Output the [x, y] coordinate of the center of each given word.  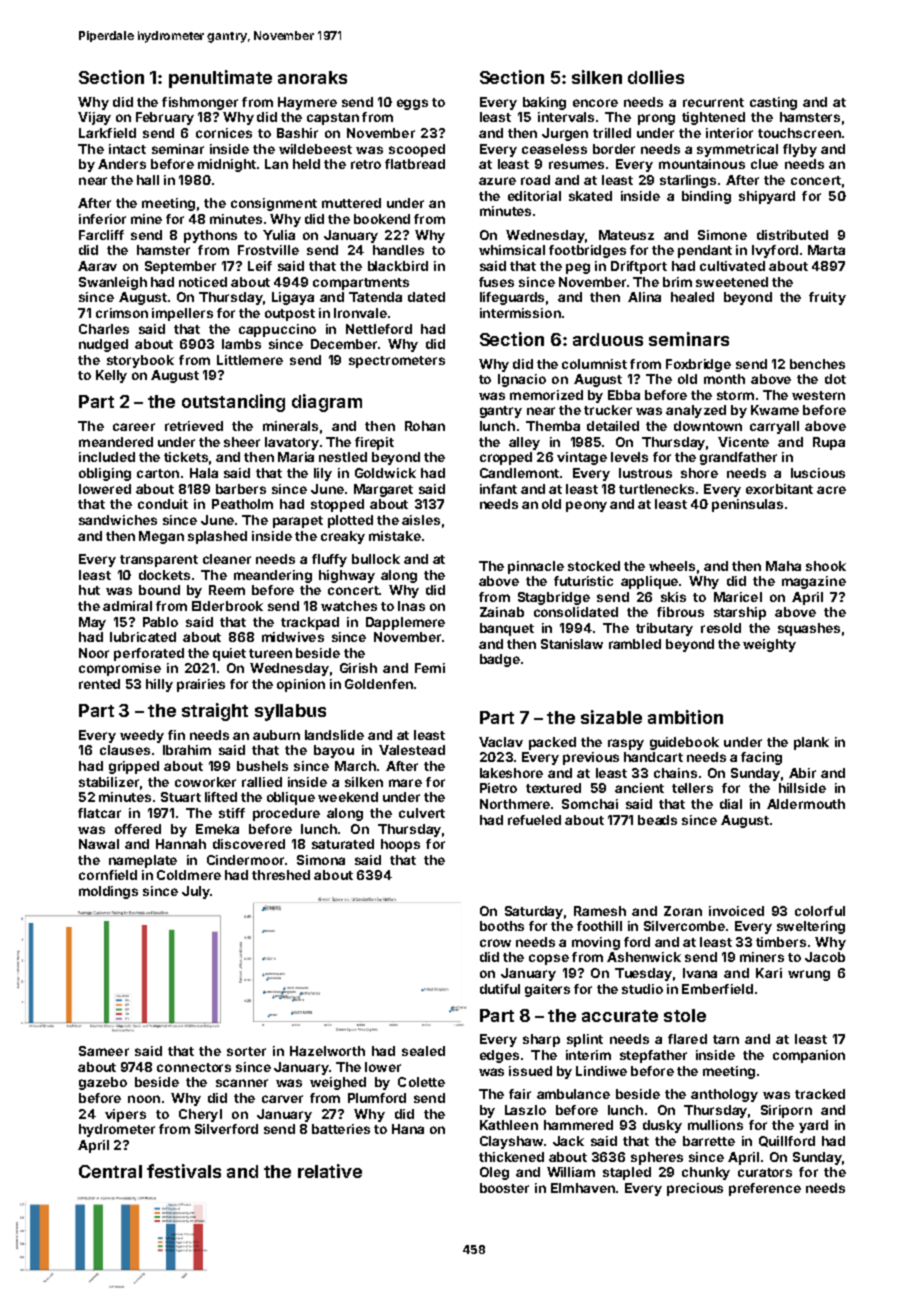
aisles [421, 520]
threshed [281, 875]
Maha [783, 566]
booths [502, 926]
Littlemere [250, 360]
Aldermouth [806, 804]
